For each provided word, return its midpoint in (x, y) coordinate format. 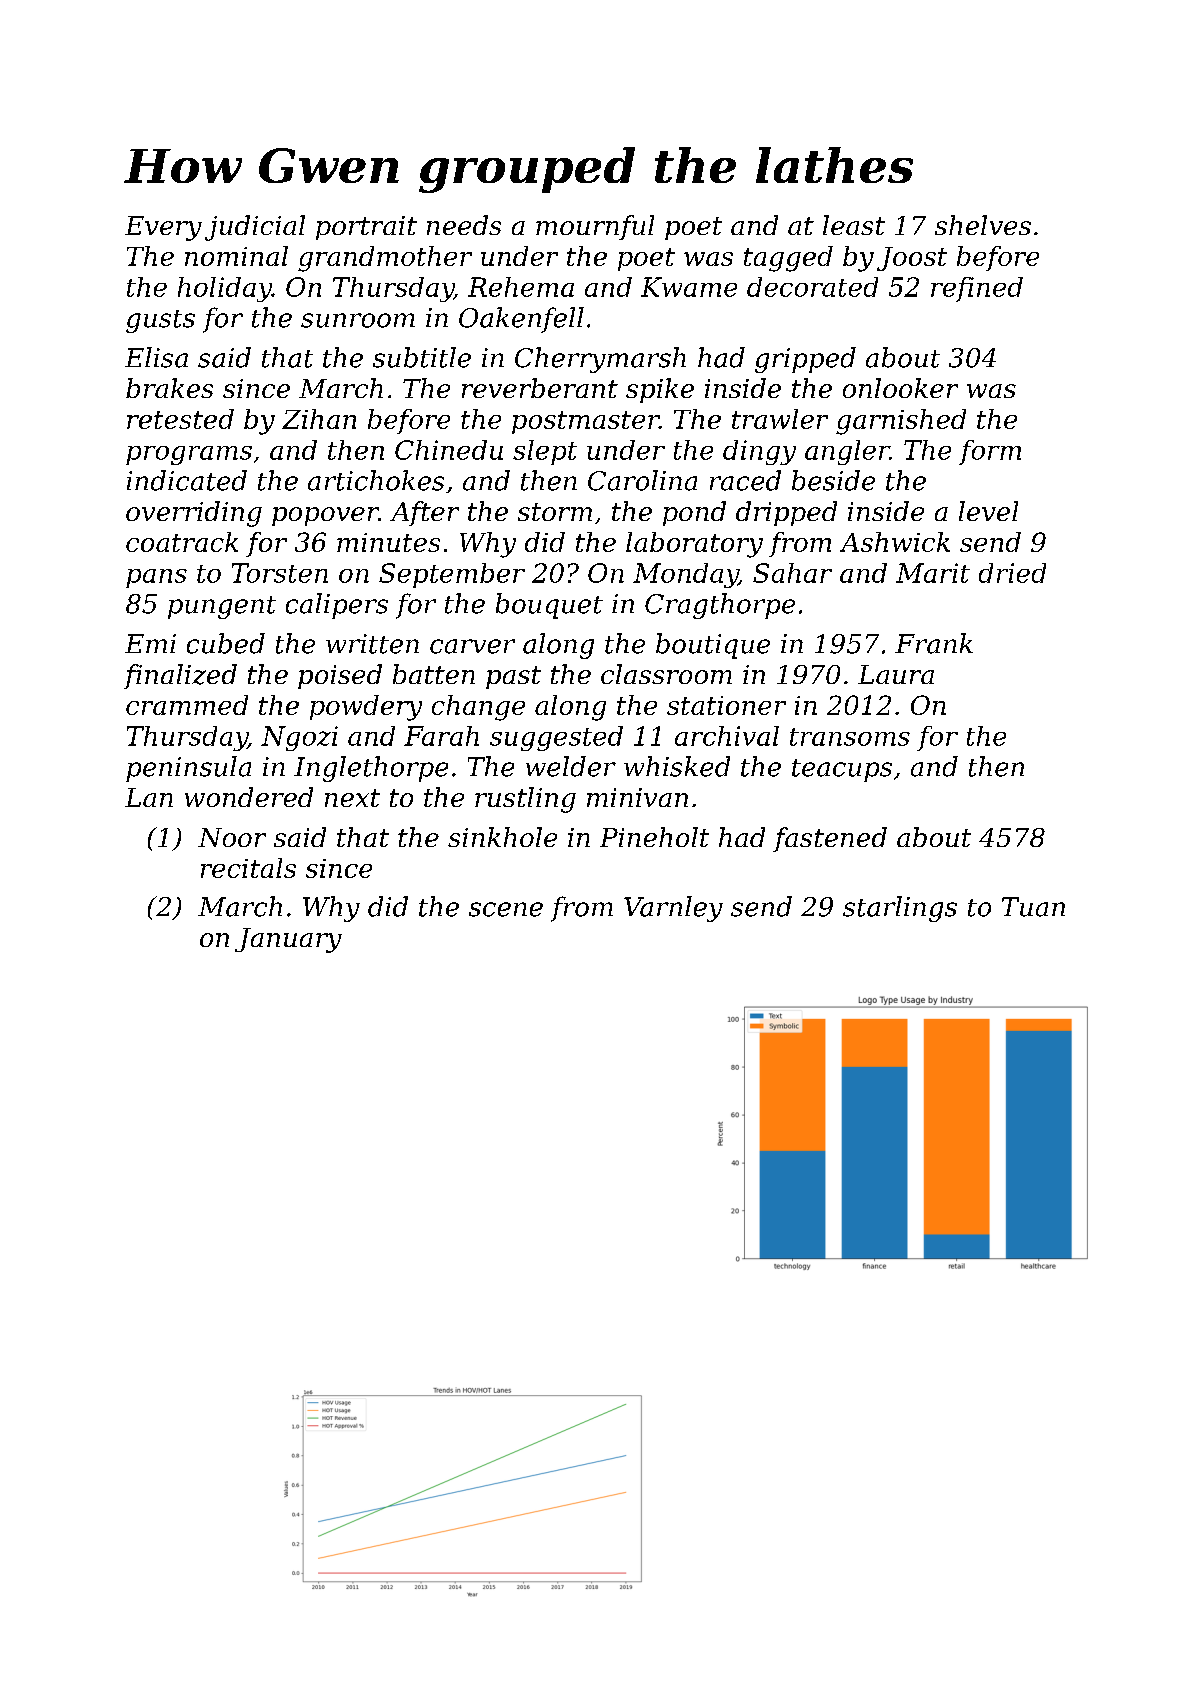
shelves (983, 225)
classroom (666, 674)
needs (464, 225)
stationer (726, 705)
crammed (187, 705)
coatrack (182, 542)
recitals (248, 868)
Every (163, 228)
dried (1012, 573)
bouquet (549, 606)
